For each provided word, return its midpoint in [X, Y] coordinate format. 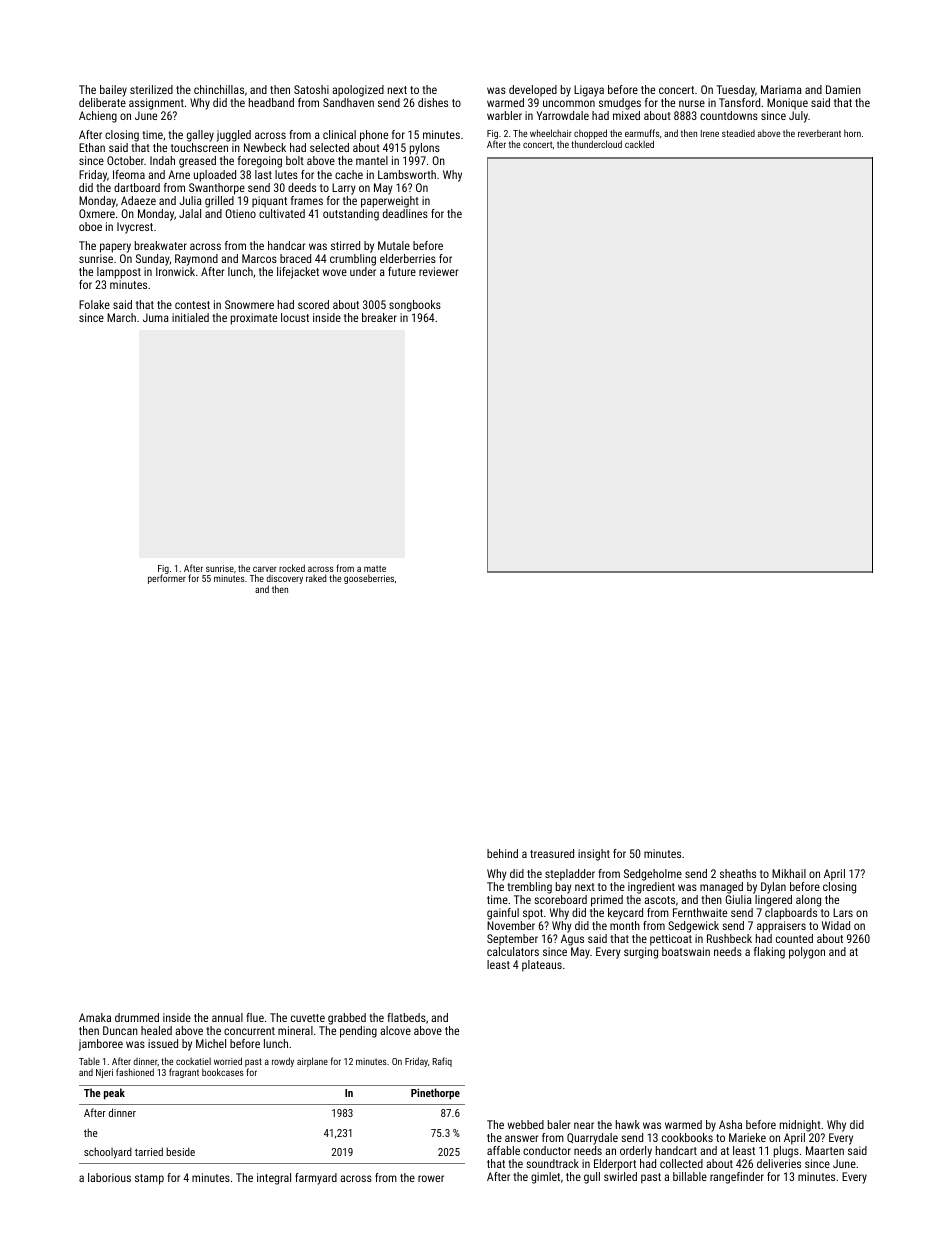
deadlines [405, 213]
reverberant [819, 133]
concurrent [249, 1031]
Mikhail [789, 873]
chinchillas [219, 89]
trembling [529, 888]
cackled [639, 144]
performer [167, 579]
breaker [379, 317]
